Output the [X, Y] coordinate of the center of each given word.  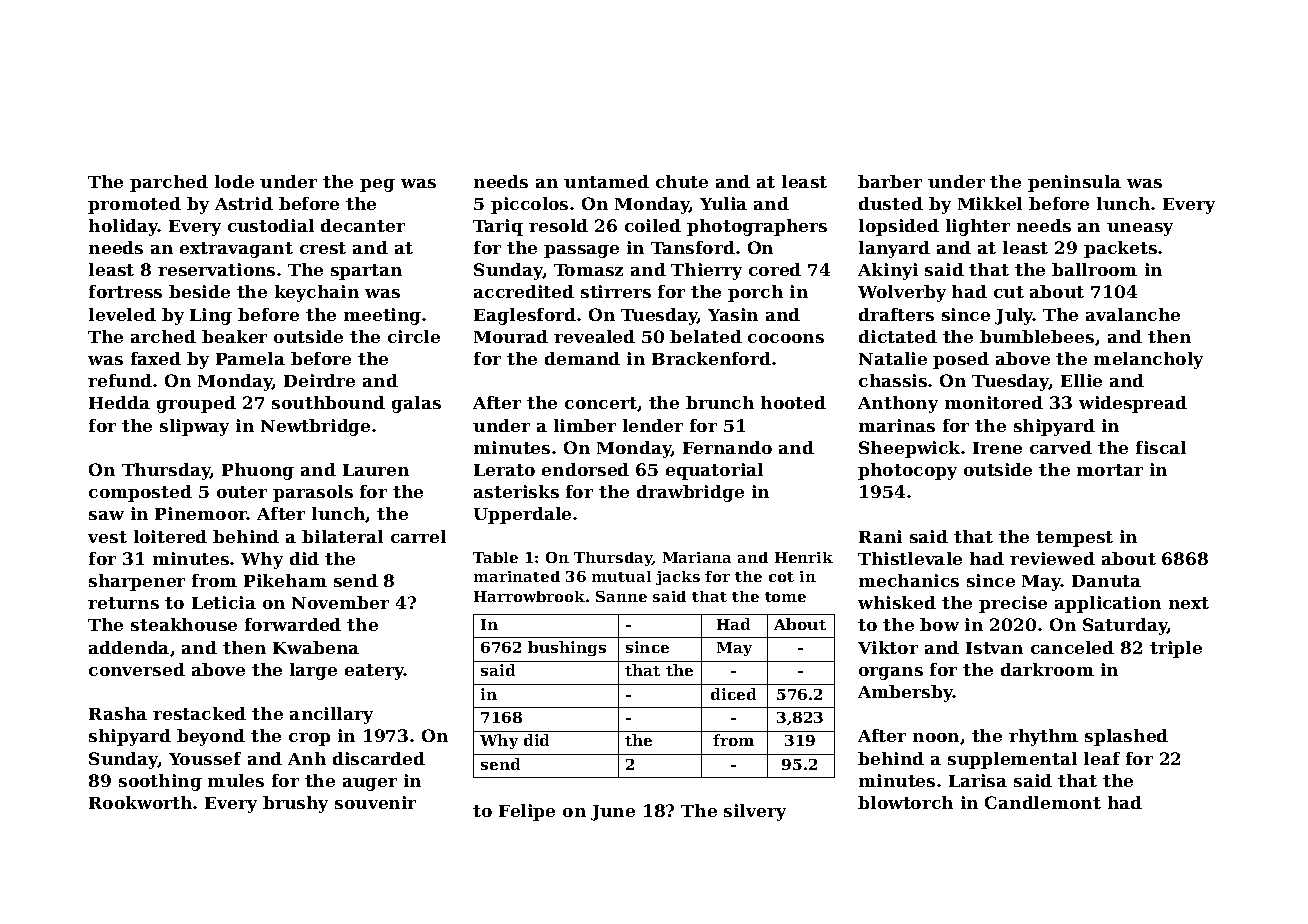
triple [1176, 649]
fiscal [1161, 447]
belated [706, 336]
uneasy [1140, 229]
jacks [678, 578]
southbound [328, 402]
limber [585, 425]
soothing [160, 782]
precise [1013, 604]
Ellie [1081, 380]
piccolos [529, 205]
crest [323, 248]
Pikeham [285, 580]
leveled [122, 314]
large [313, 671]
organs [891, 673]
